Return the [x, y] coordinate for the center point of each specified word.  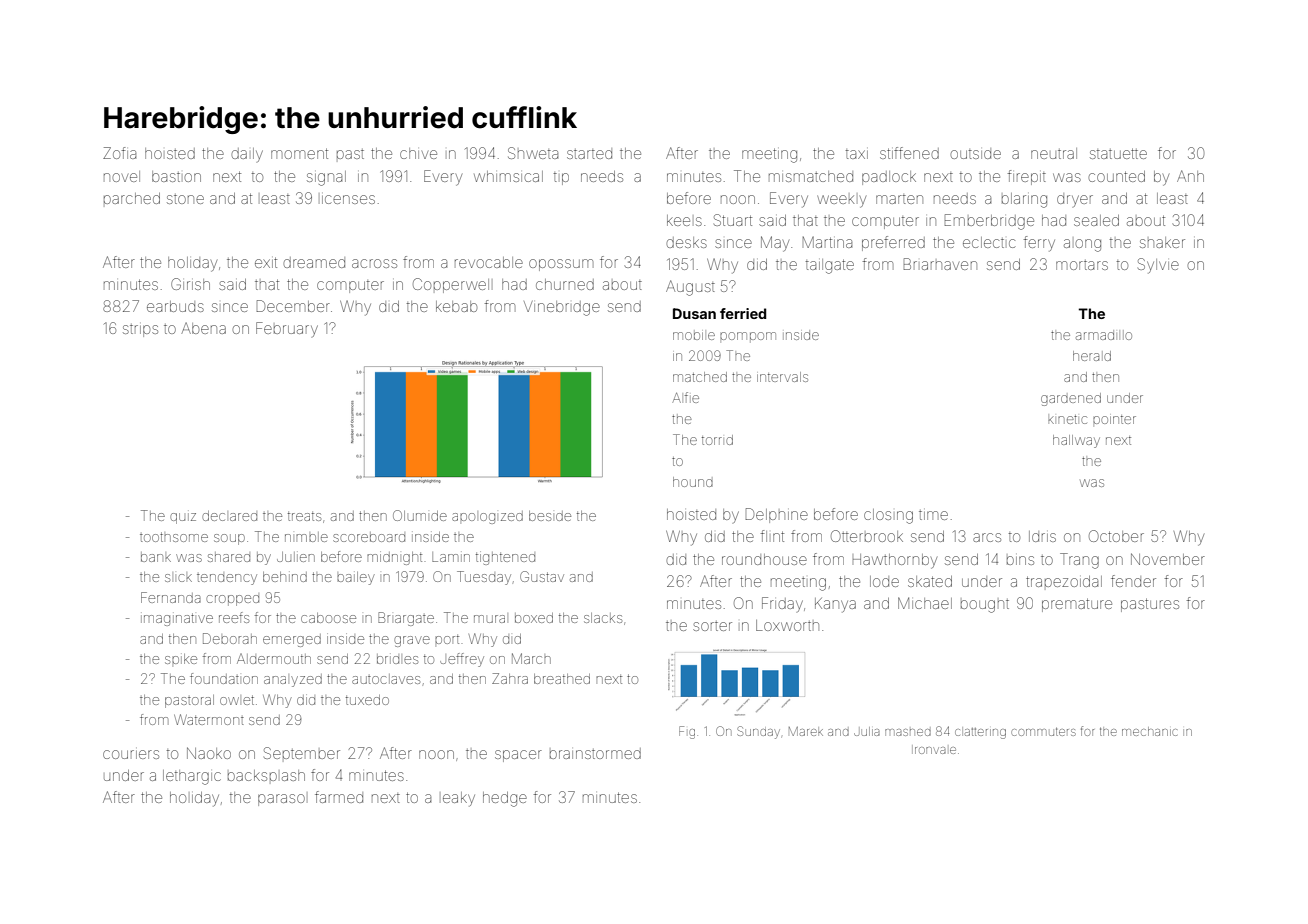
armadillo [1104, 335]
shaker [1162, 242]
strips [140, 330]
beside [550, 516]
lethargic [192, 777]
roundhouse [764, 559]
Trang [1079, 561]
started [589, 153]
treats [304, 516]
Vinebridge [562, 308]
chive [418, 153]
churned [565, 284]
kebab [456, 306]
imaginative [177, 619]
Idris [1042, 536]
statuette [1118, 153]
